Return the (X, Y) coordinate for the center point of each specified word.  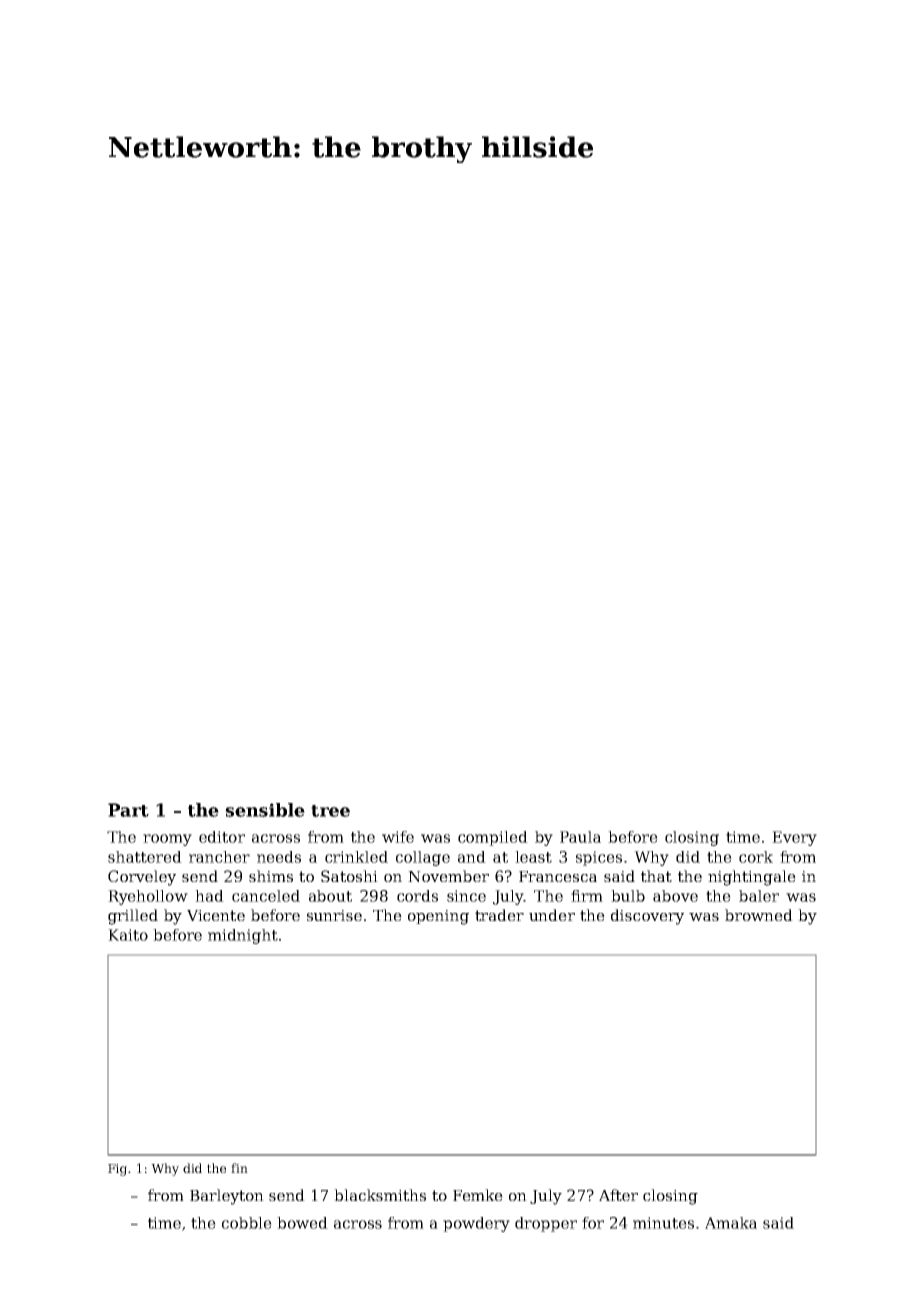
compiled (493, 838)
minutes (663, 1223)
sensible (265, 810)
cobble (247, 1223)
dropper (546, 1224)
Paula (580, 837)
